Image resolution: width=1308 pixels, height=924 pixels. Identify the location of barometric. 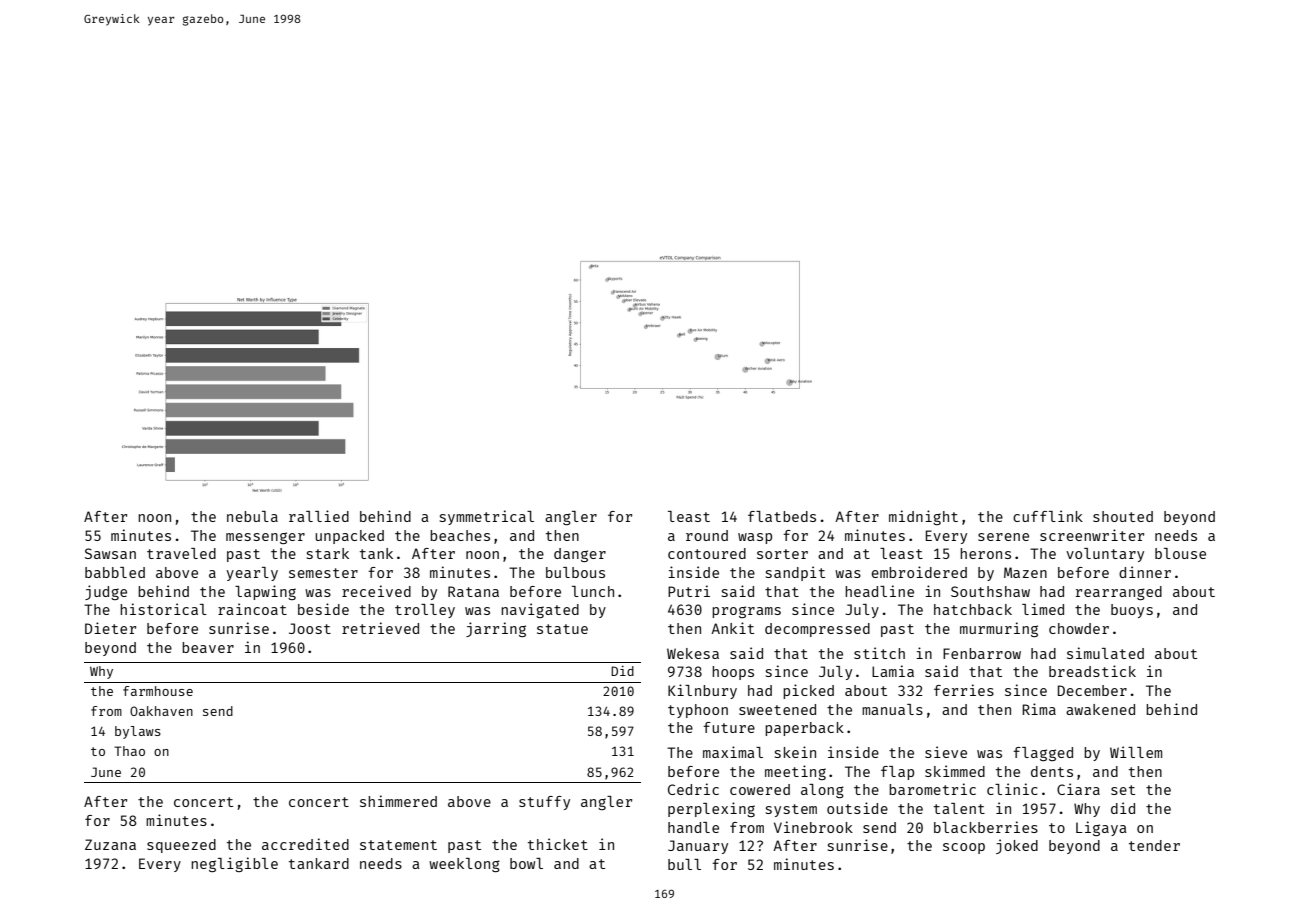
(932, 789).
